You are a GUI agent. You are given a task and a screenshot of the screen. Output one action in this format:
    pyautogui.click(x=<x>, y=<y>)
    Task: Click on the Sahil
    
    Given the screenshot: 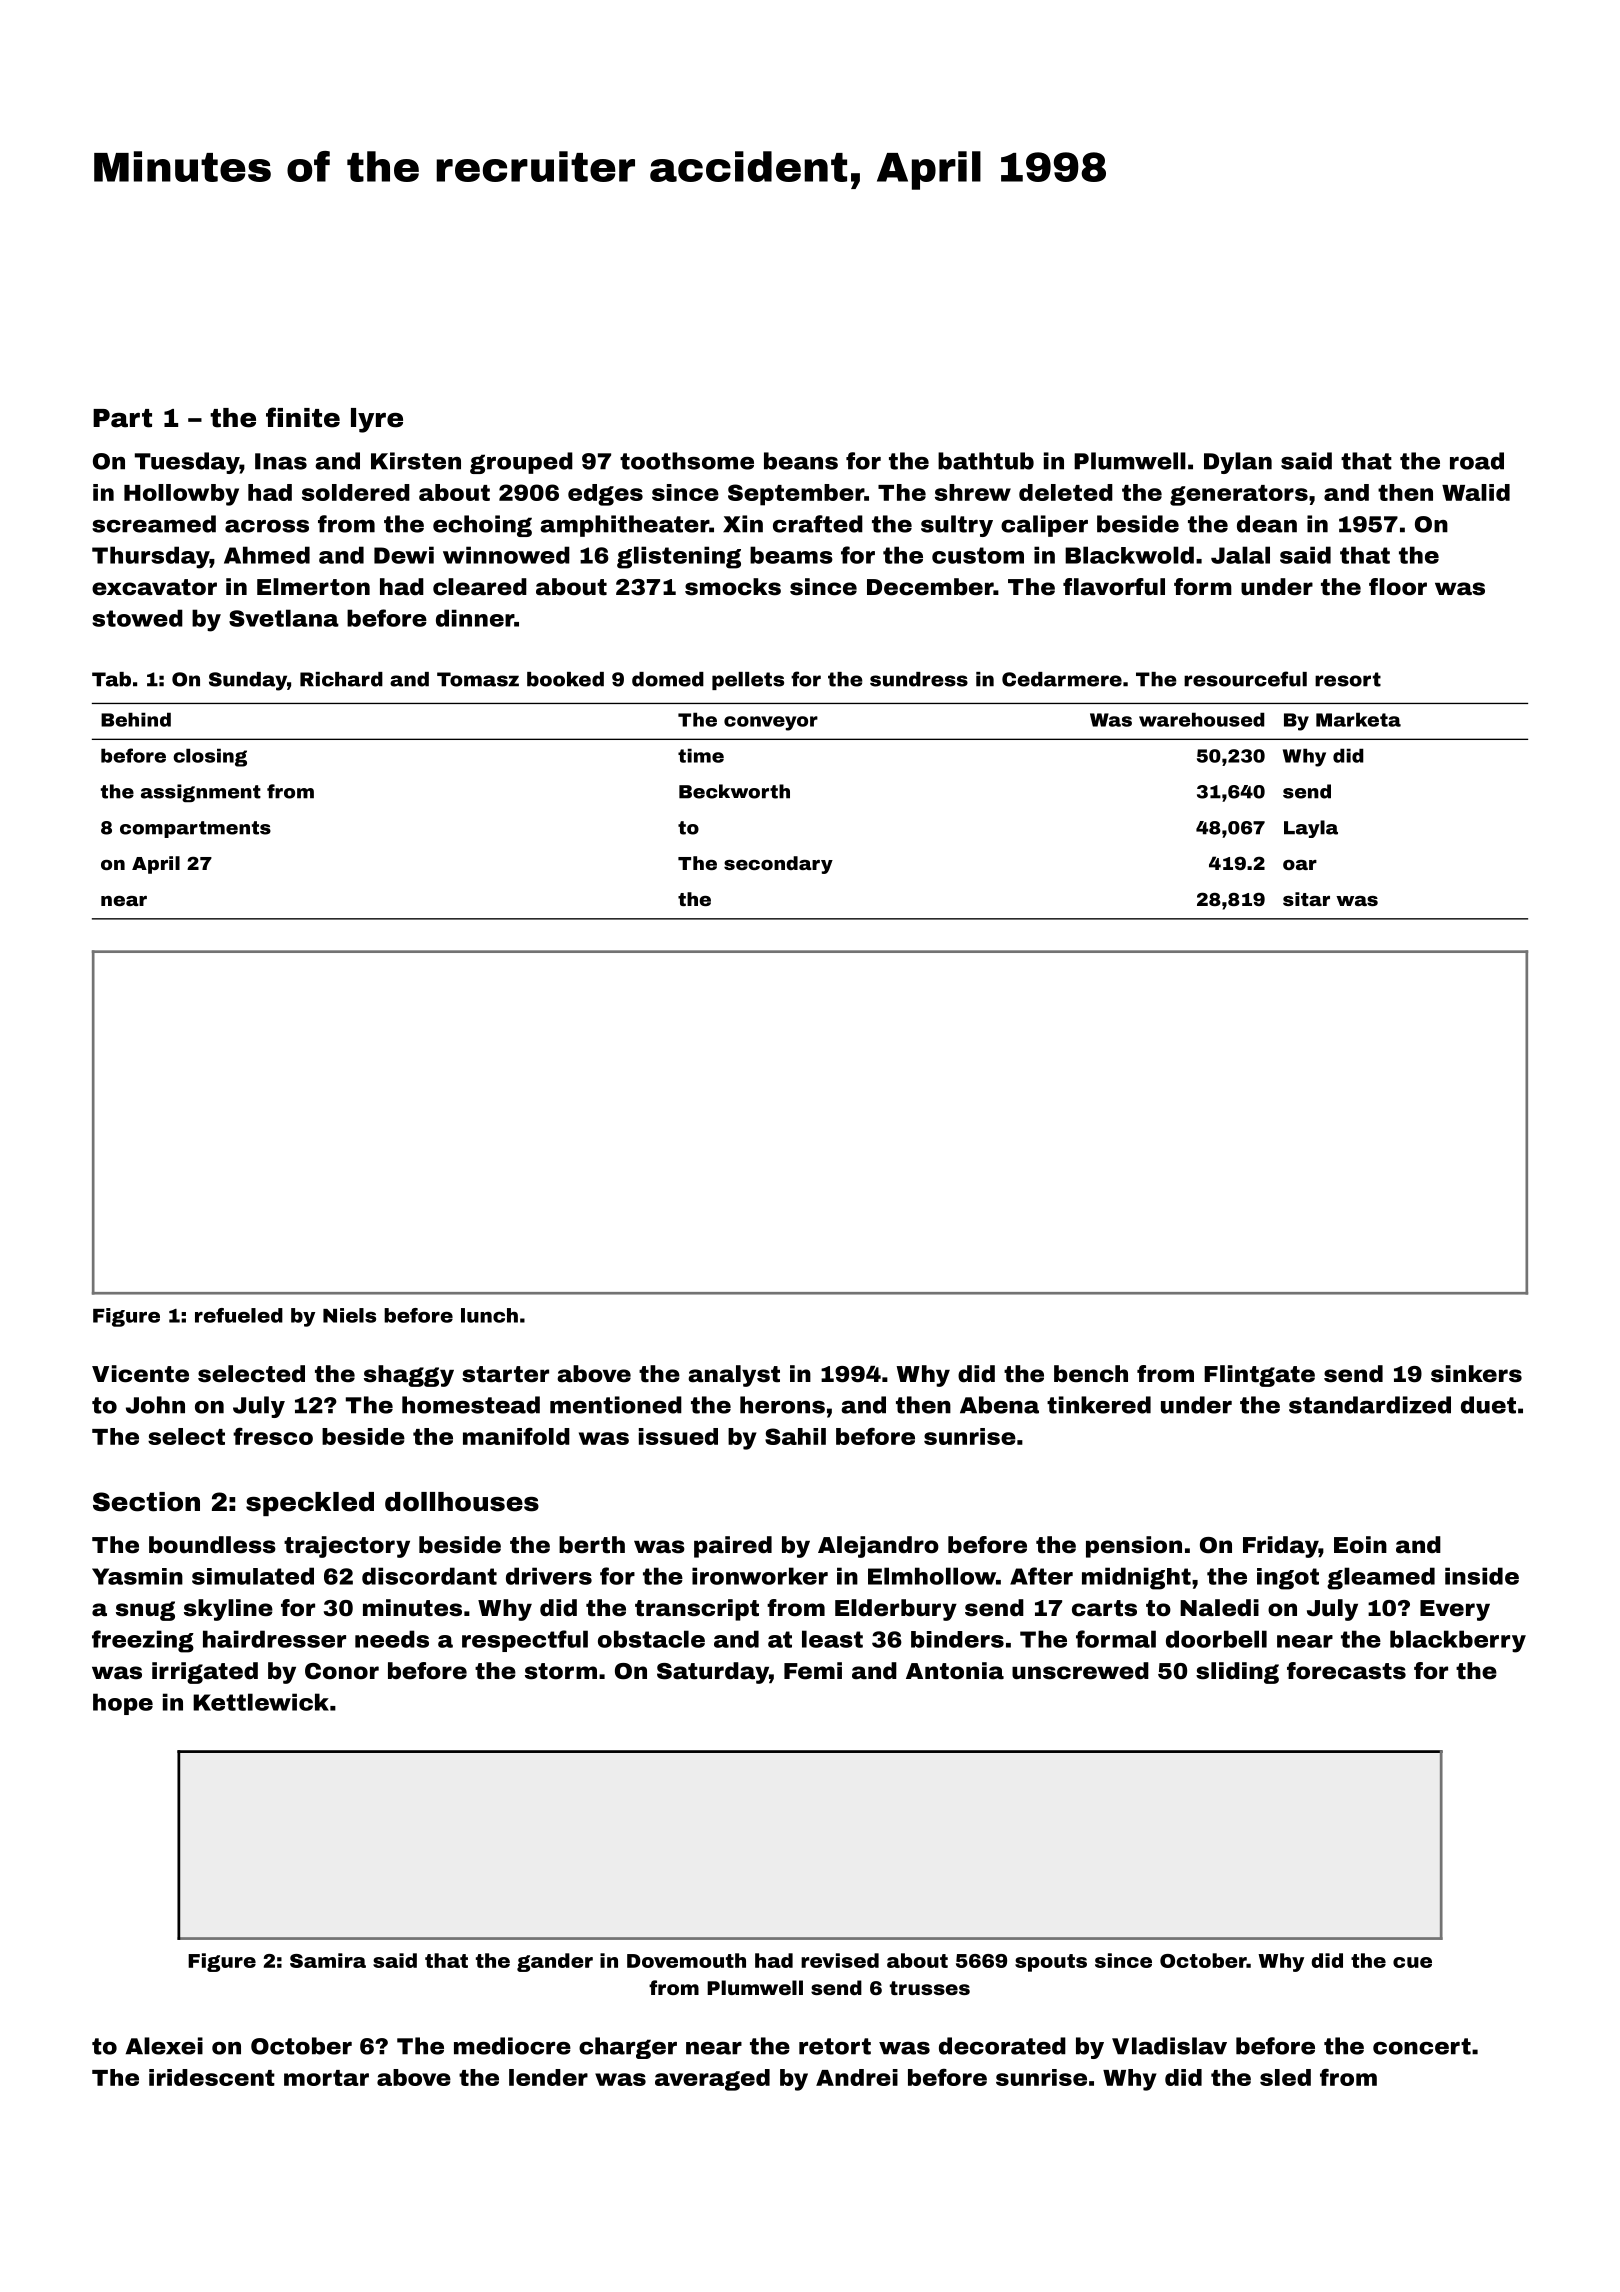 What is the action you would take?
    pyautogui.click(x=795, y=1436)
